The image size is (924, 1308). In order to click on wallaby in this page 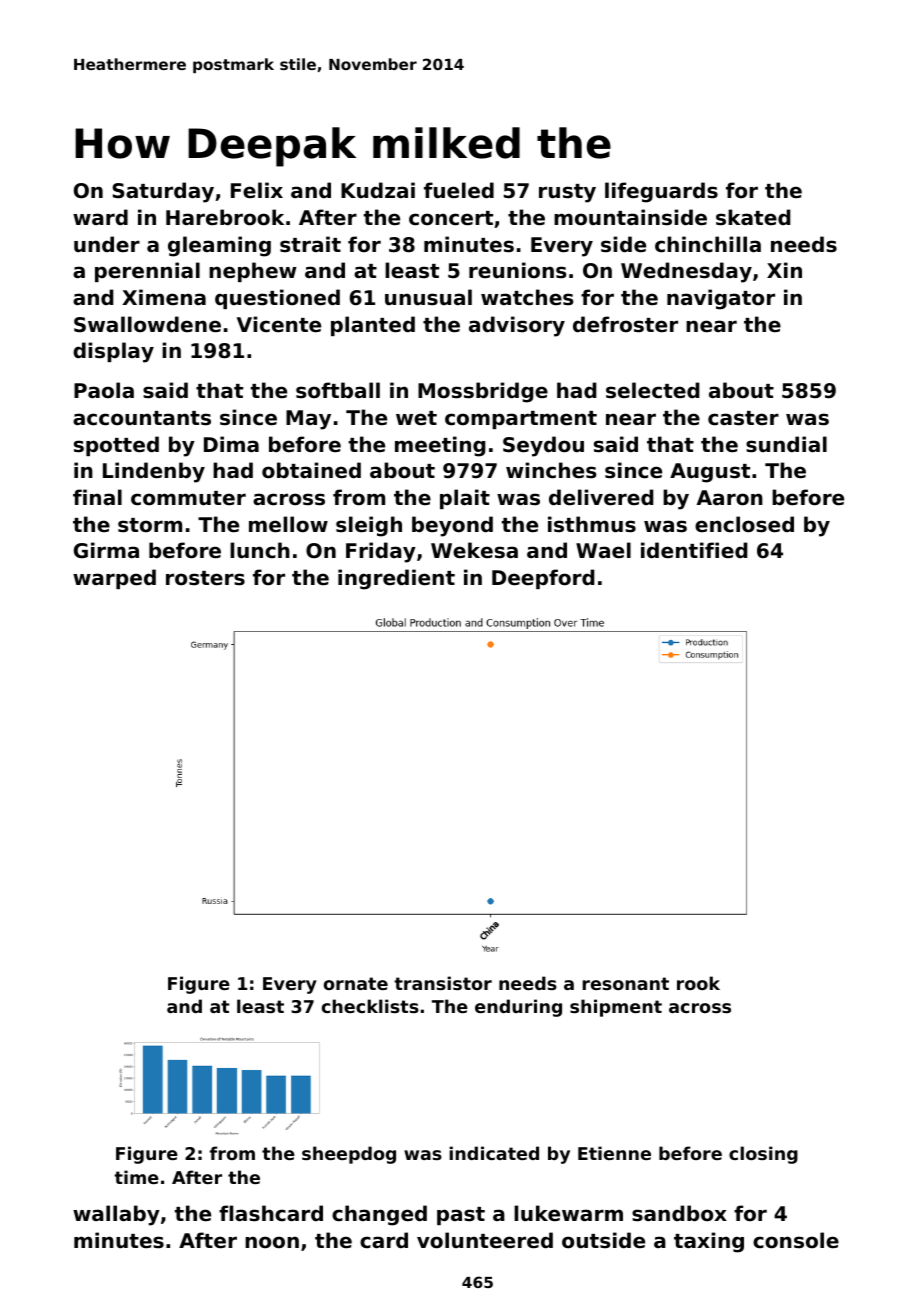, I will do `click(116, 1215)`.
